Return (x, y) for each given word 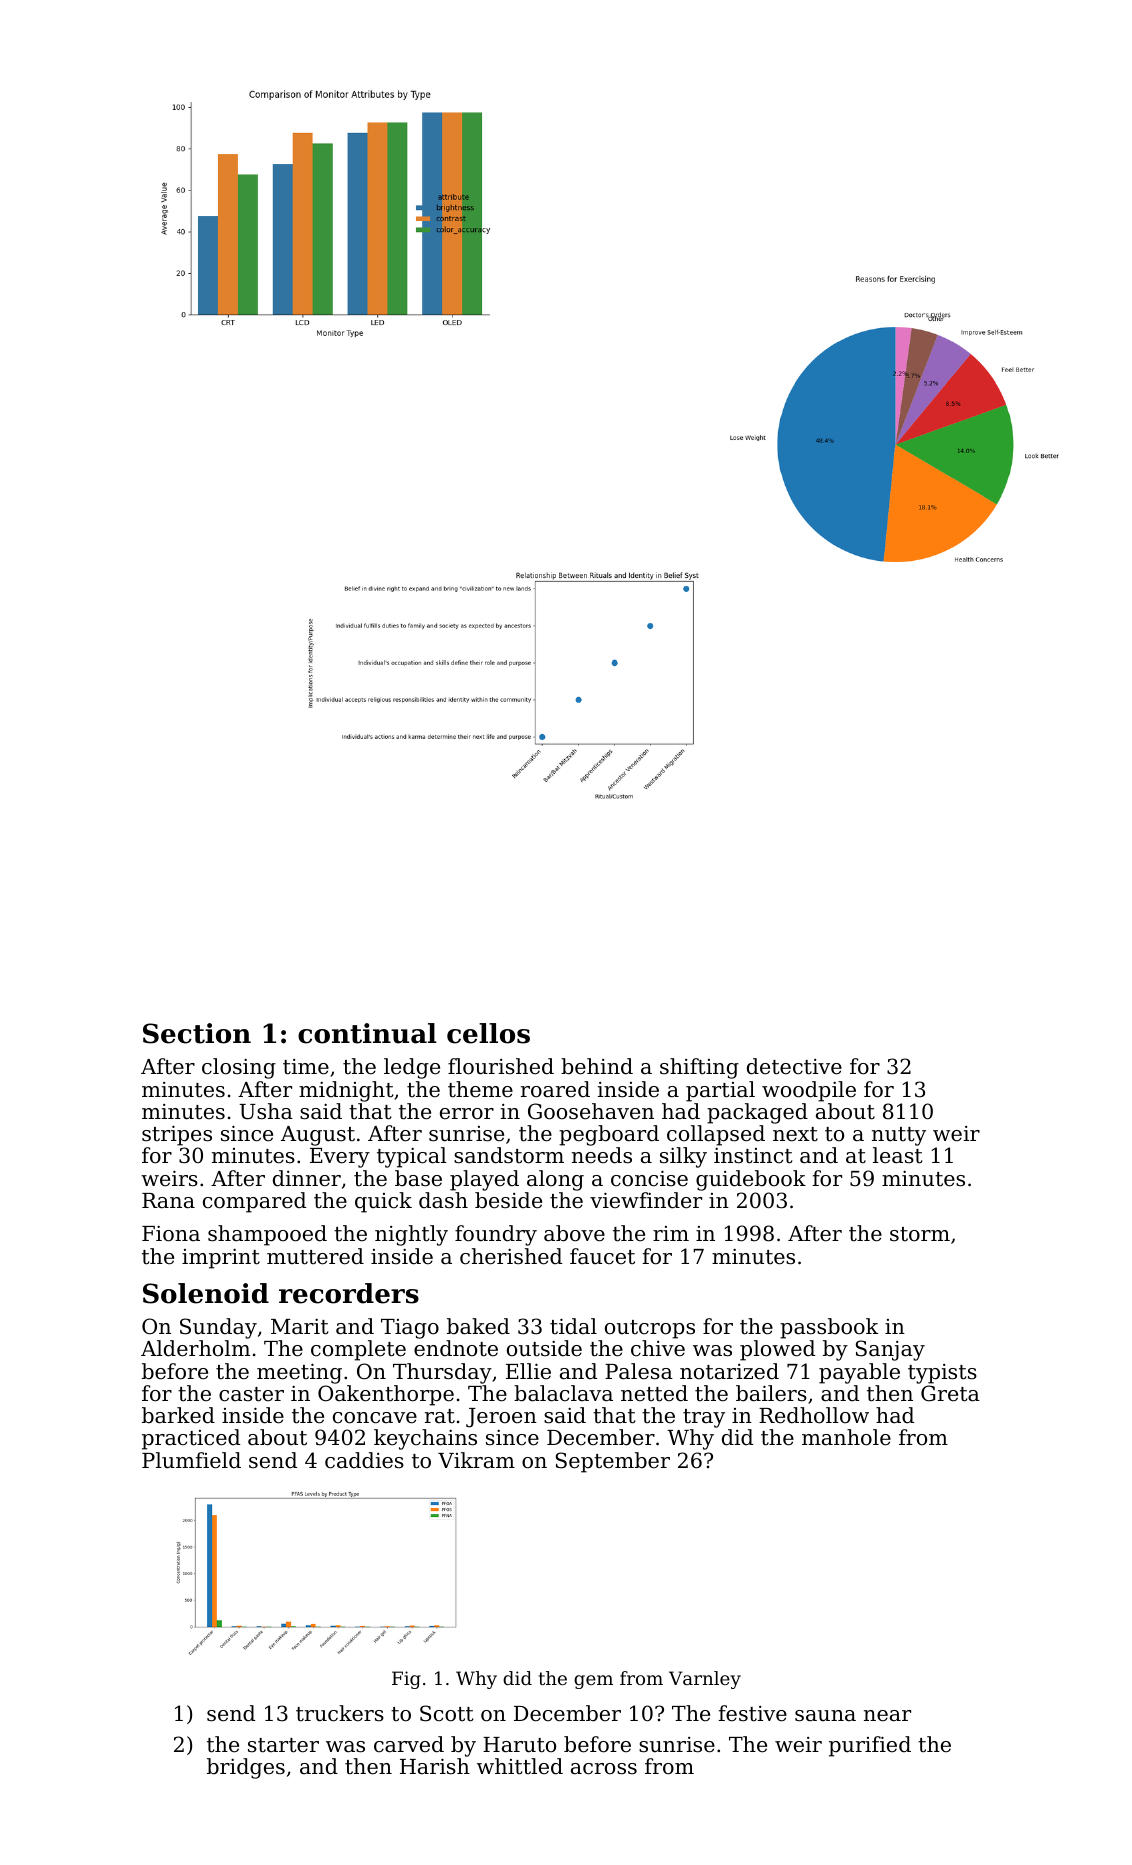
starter (283, 1745)
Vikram (476, 1460)
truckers (340, 1713)
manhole (846, 1437)
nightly (411, 1235)
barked (178, 1415)
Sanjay (890, 1350)
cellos (488, 1033)
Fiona (171, 1234)
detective (794, 1066)
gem (593, 1682)
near (887, 1716)
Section (197, 1033)
